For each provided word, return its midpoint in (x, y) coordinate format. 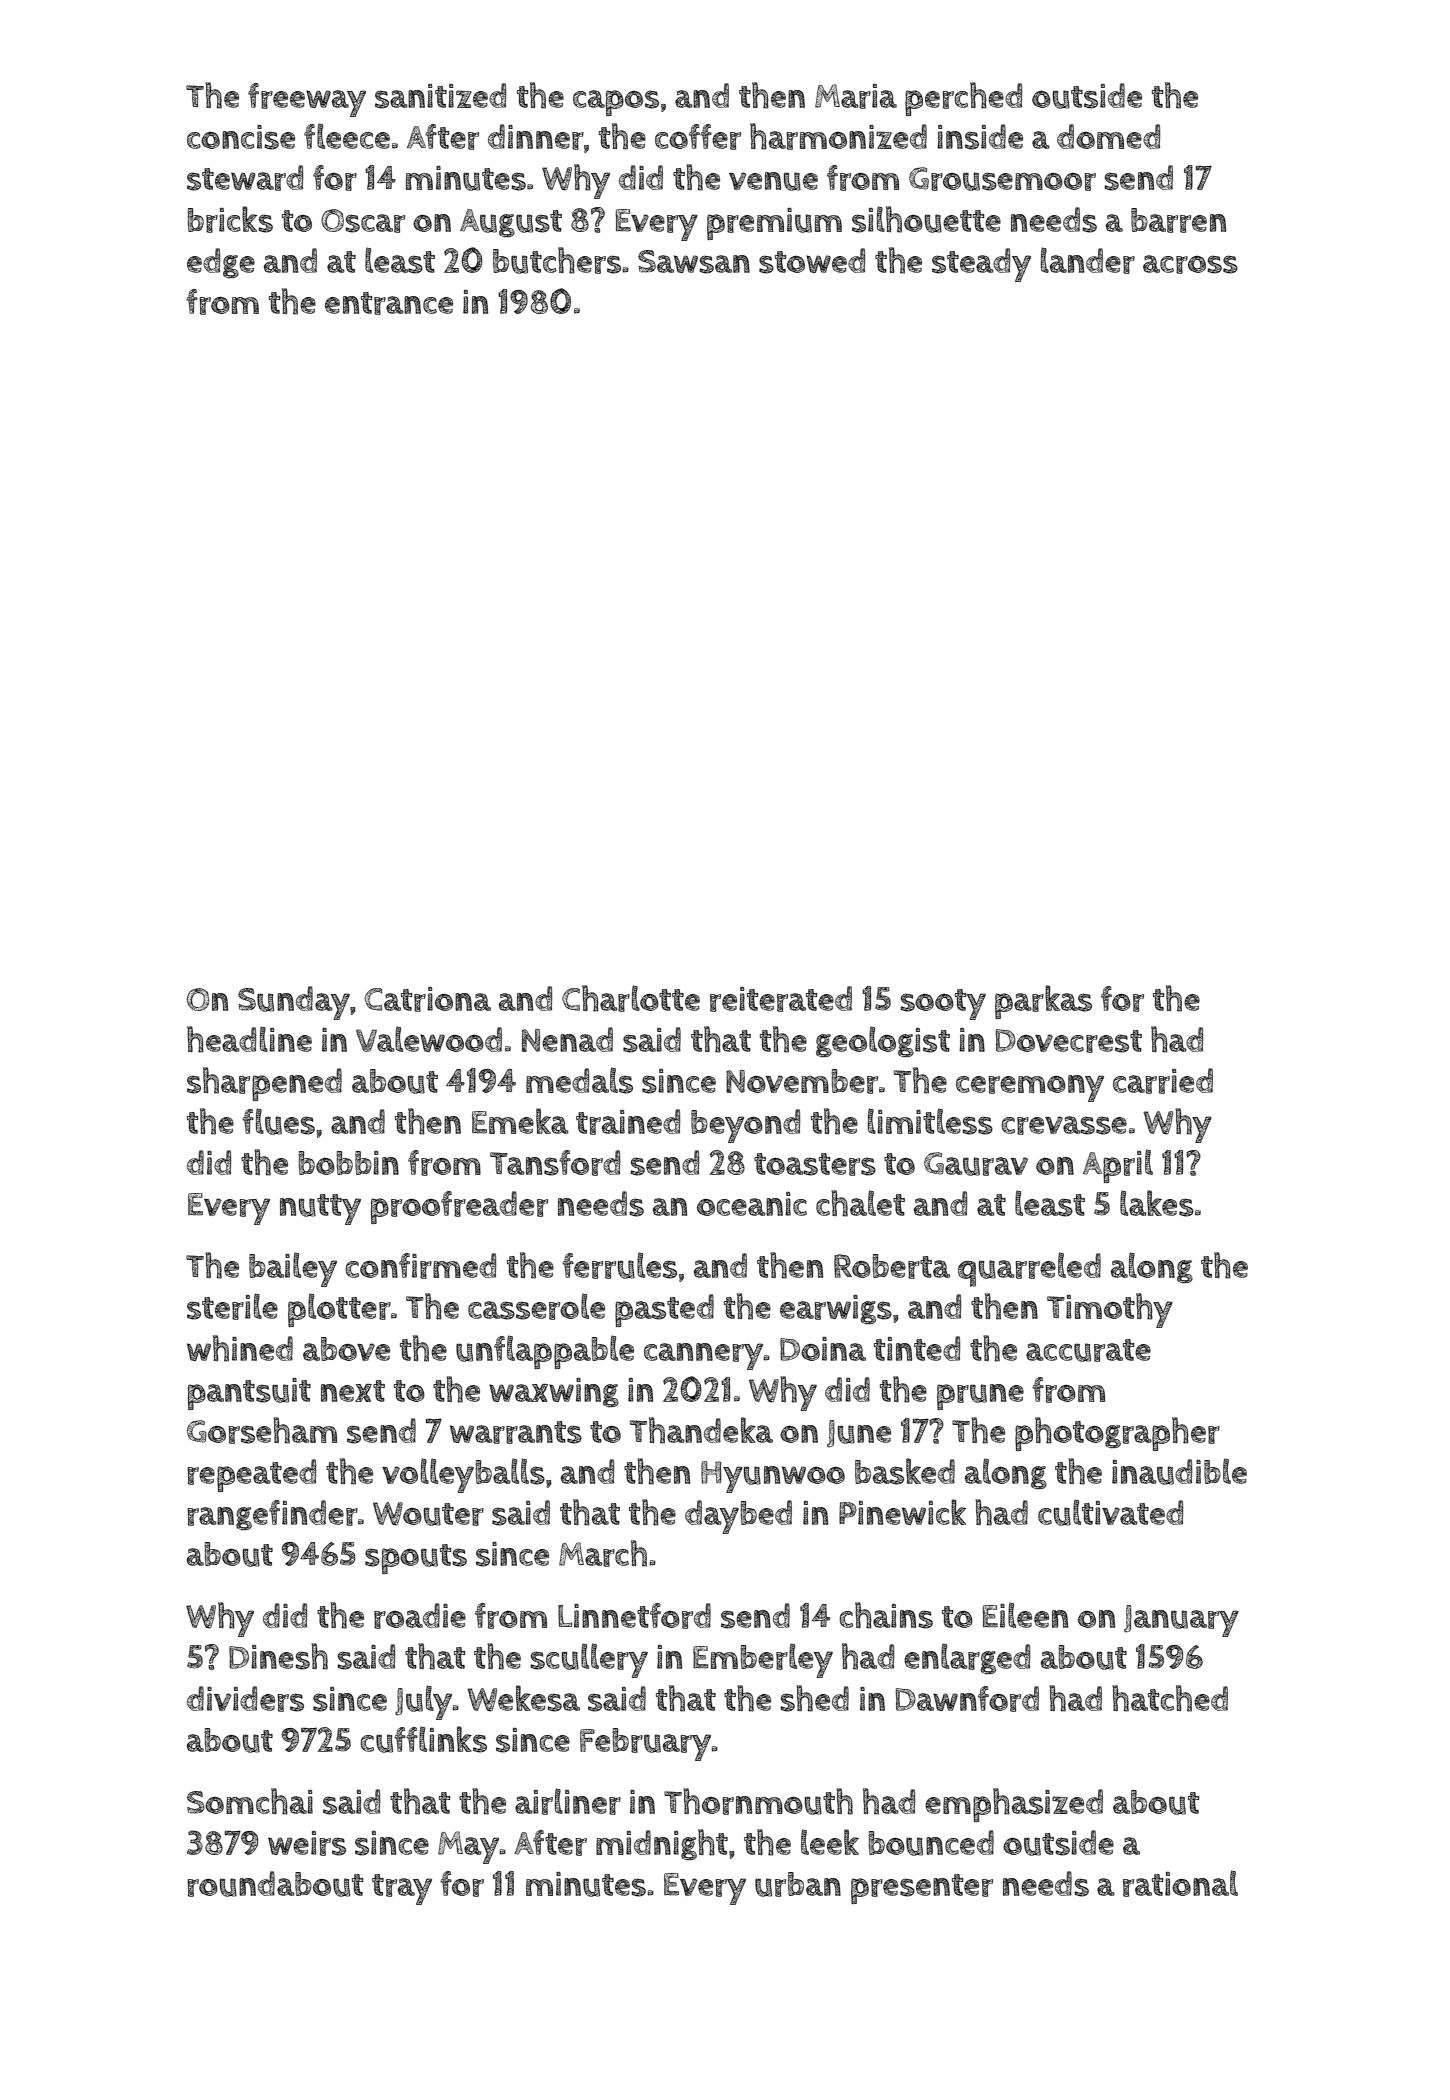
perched (963, 99)
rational (1180, 1883)
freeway (307, 100)
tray (402, 1889)
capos (616, 103)
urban (798, 1884)
